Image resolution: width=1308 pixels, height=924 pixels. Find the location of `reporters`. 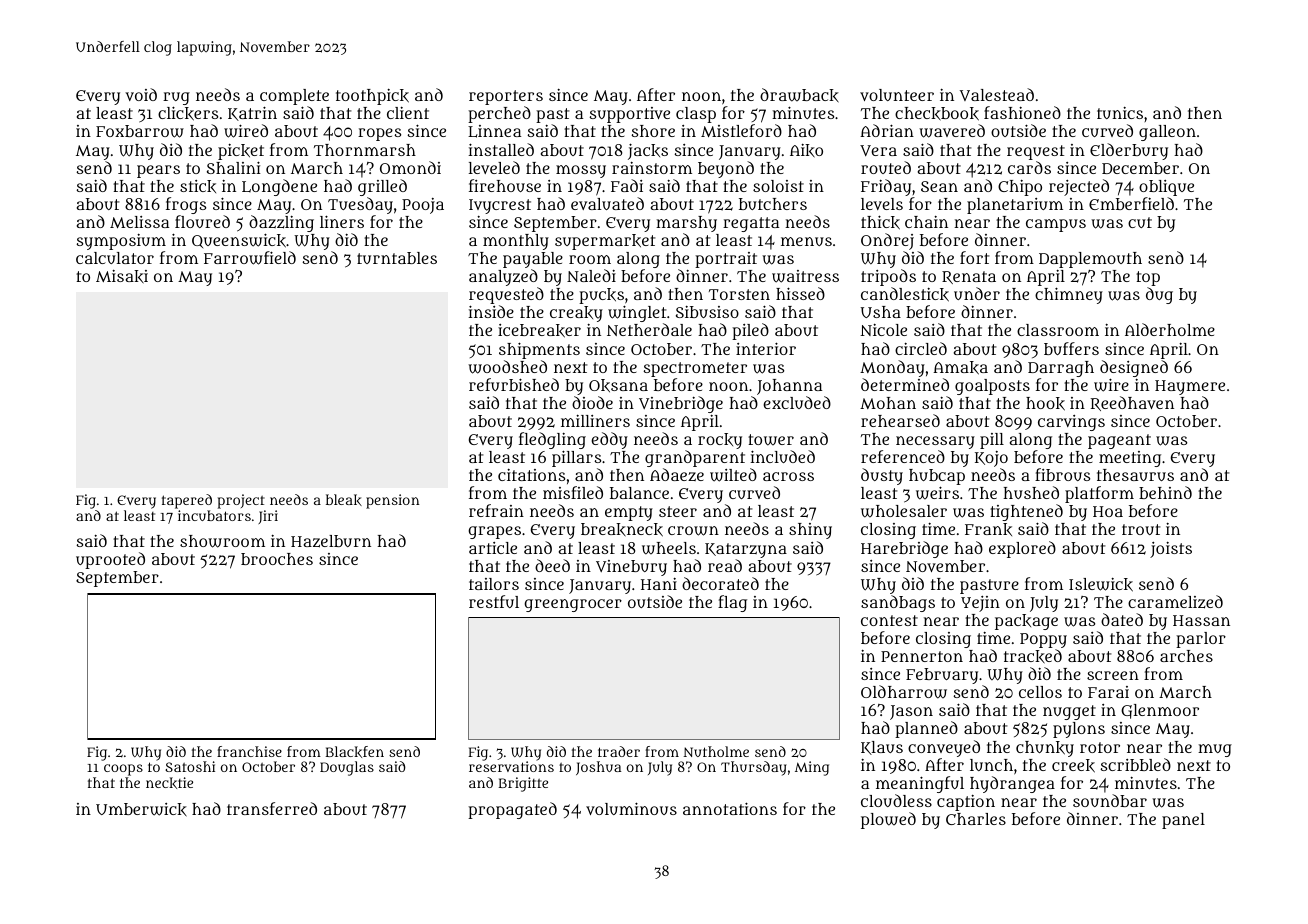

reporters is located at coordinates (506, 97).
